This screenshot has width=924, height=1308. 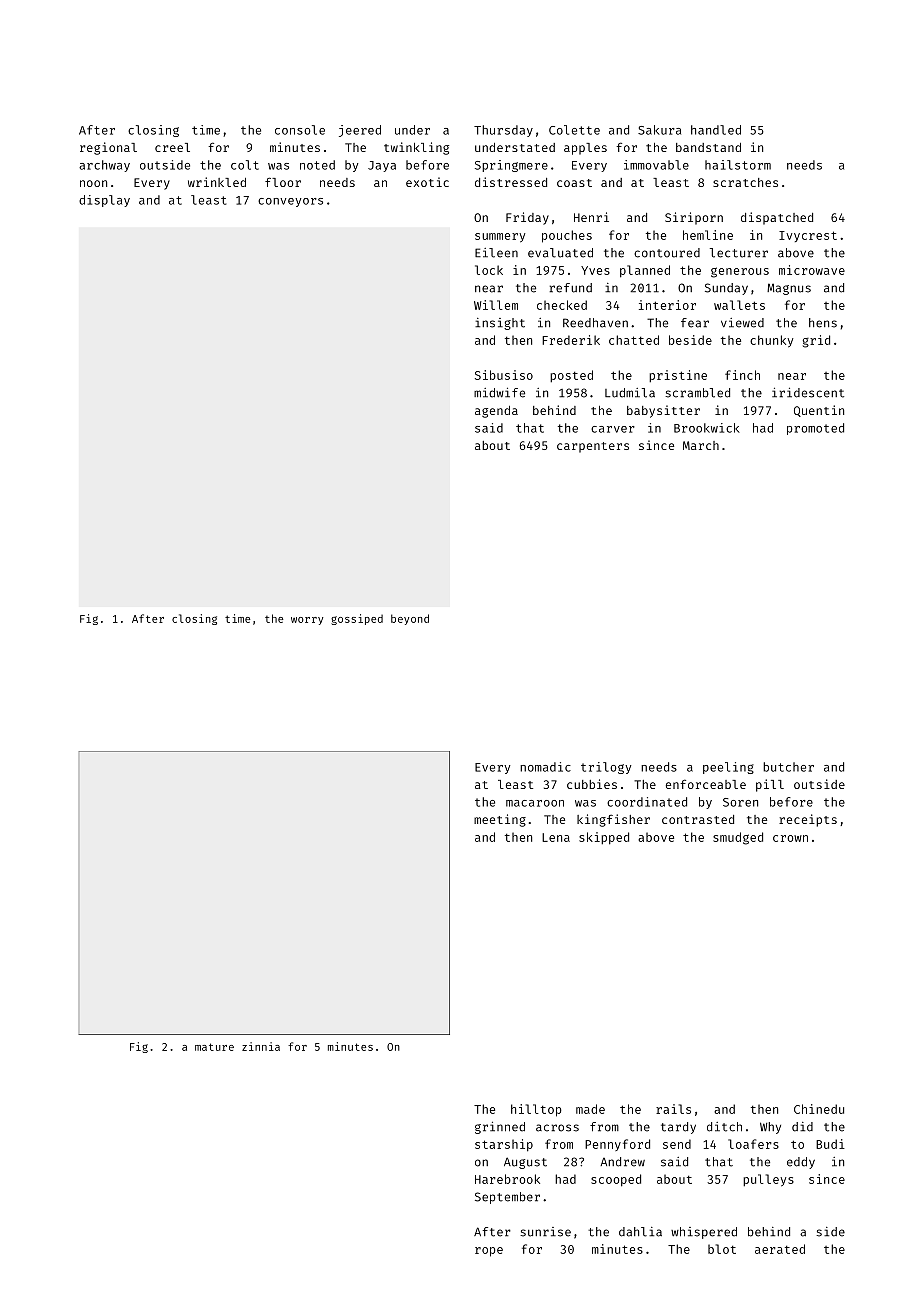 What do you see at coordinates (290, 202) in the screenshot?
I see `conveyors` at bounding box center [290, 202].
